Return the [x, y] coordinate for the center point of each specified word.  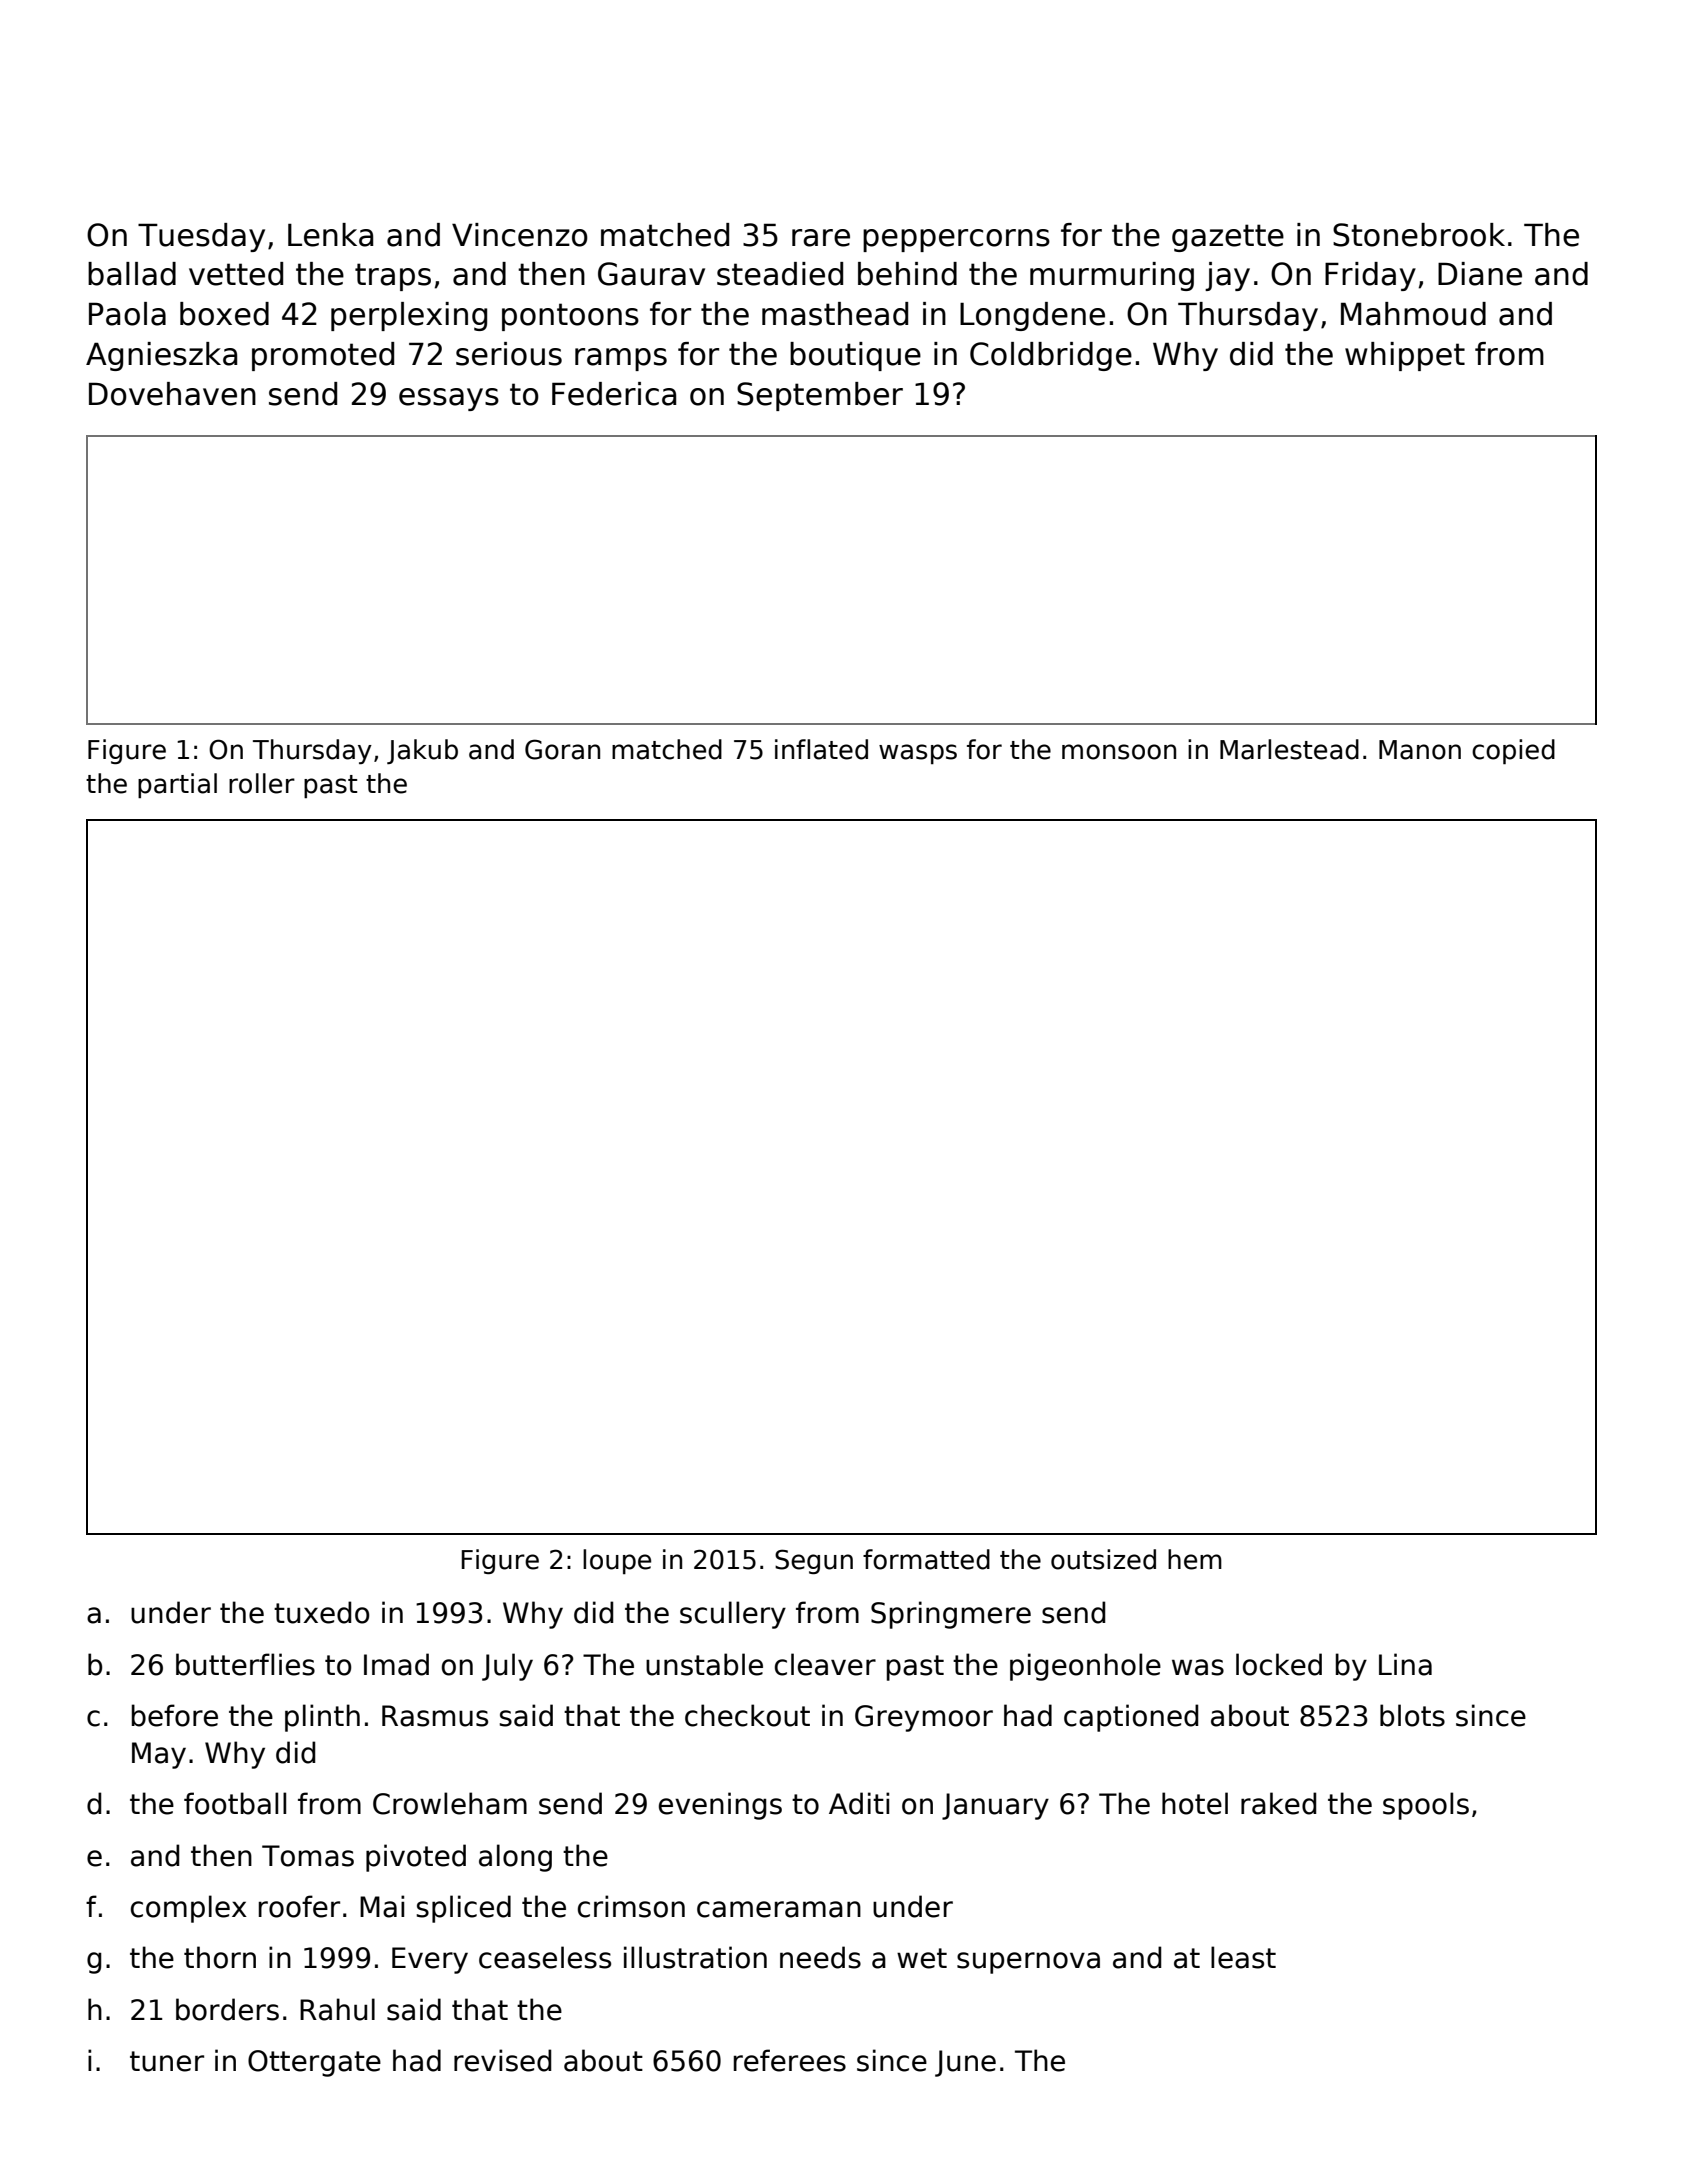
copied [1513, 751]
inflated [821, 749]
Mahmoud [1413, 314]
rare [821, 238]
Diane [1480, 274]
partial [177, 785]
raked [1278, 1803]
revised [502, 2060]
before [175, 1715]
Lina [1405, 1664]
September [820, 396]
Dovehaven [172, 394]
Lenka [330, 235]
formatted [926, 1559]
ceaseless [545, 1957]
